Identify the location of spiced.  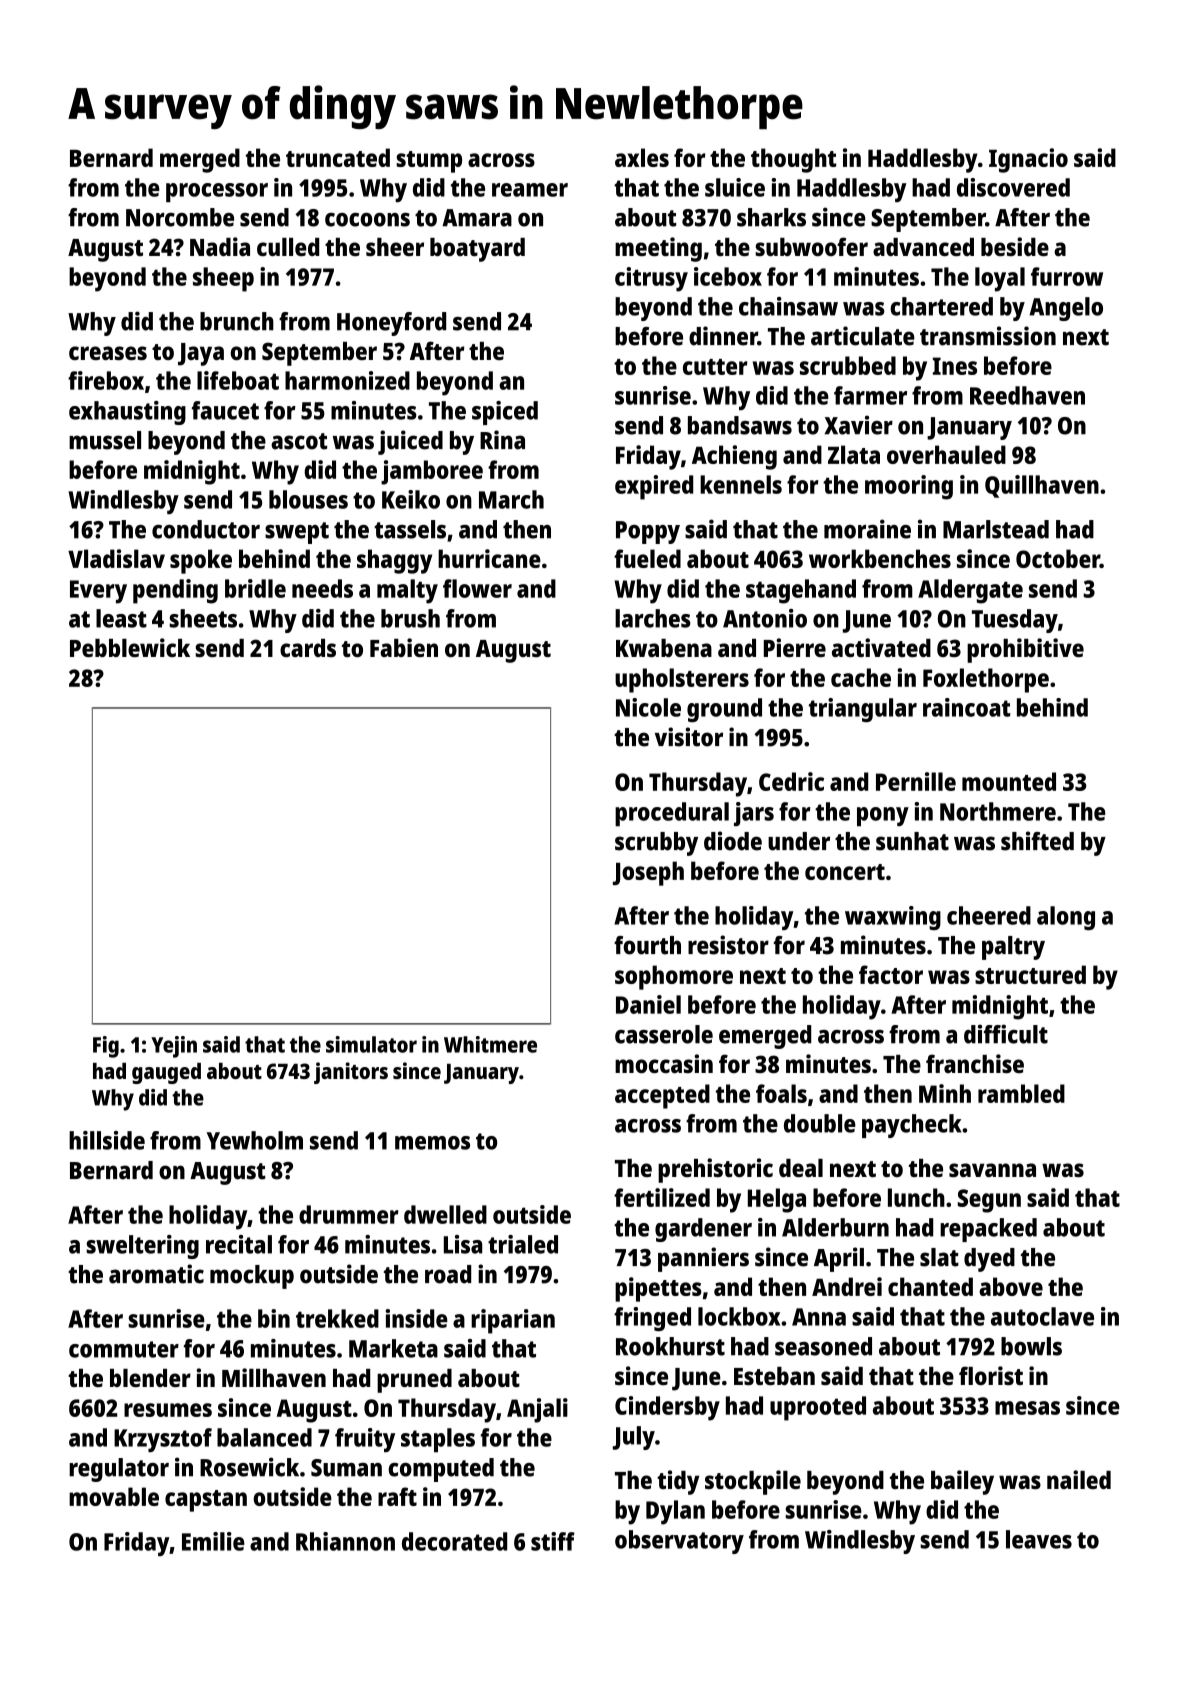
(505, 413).
